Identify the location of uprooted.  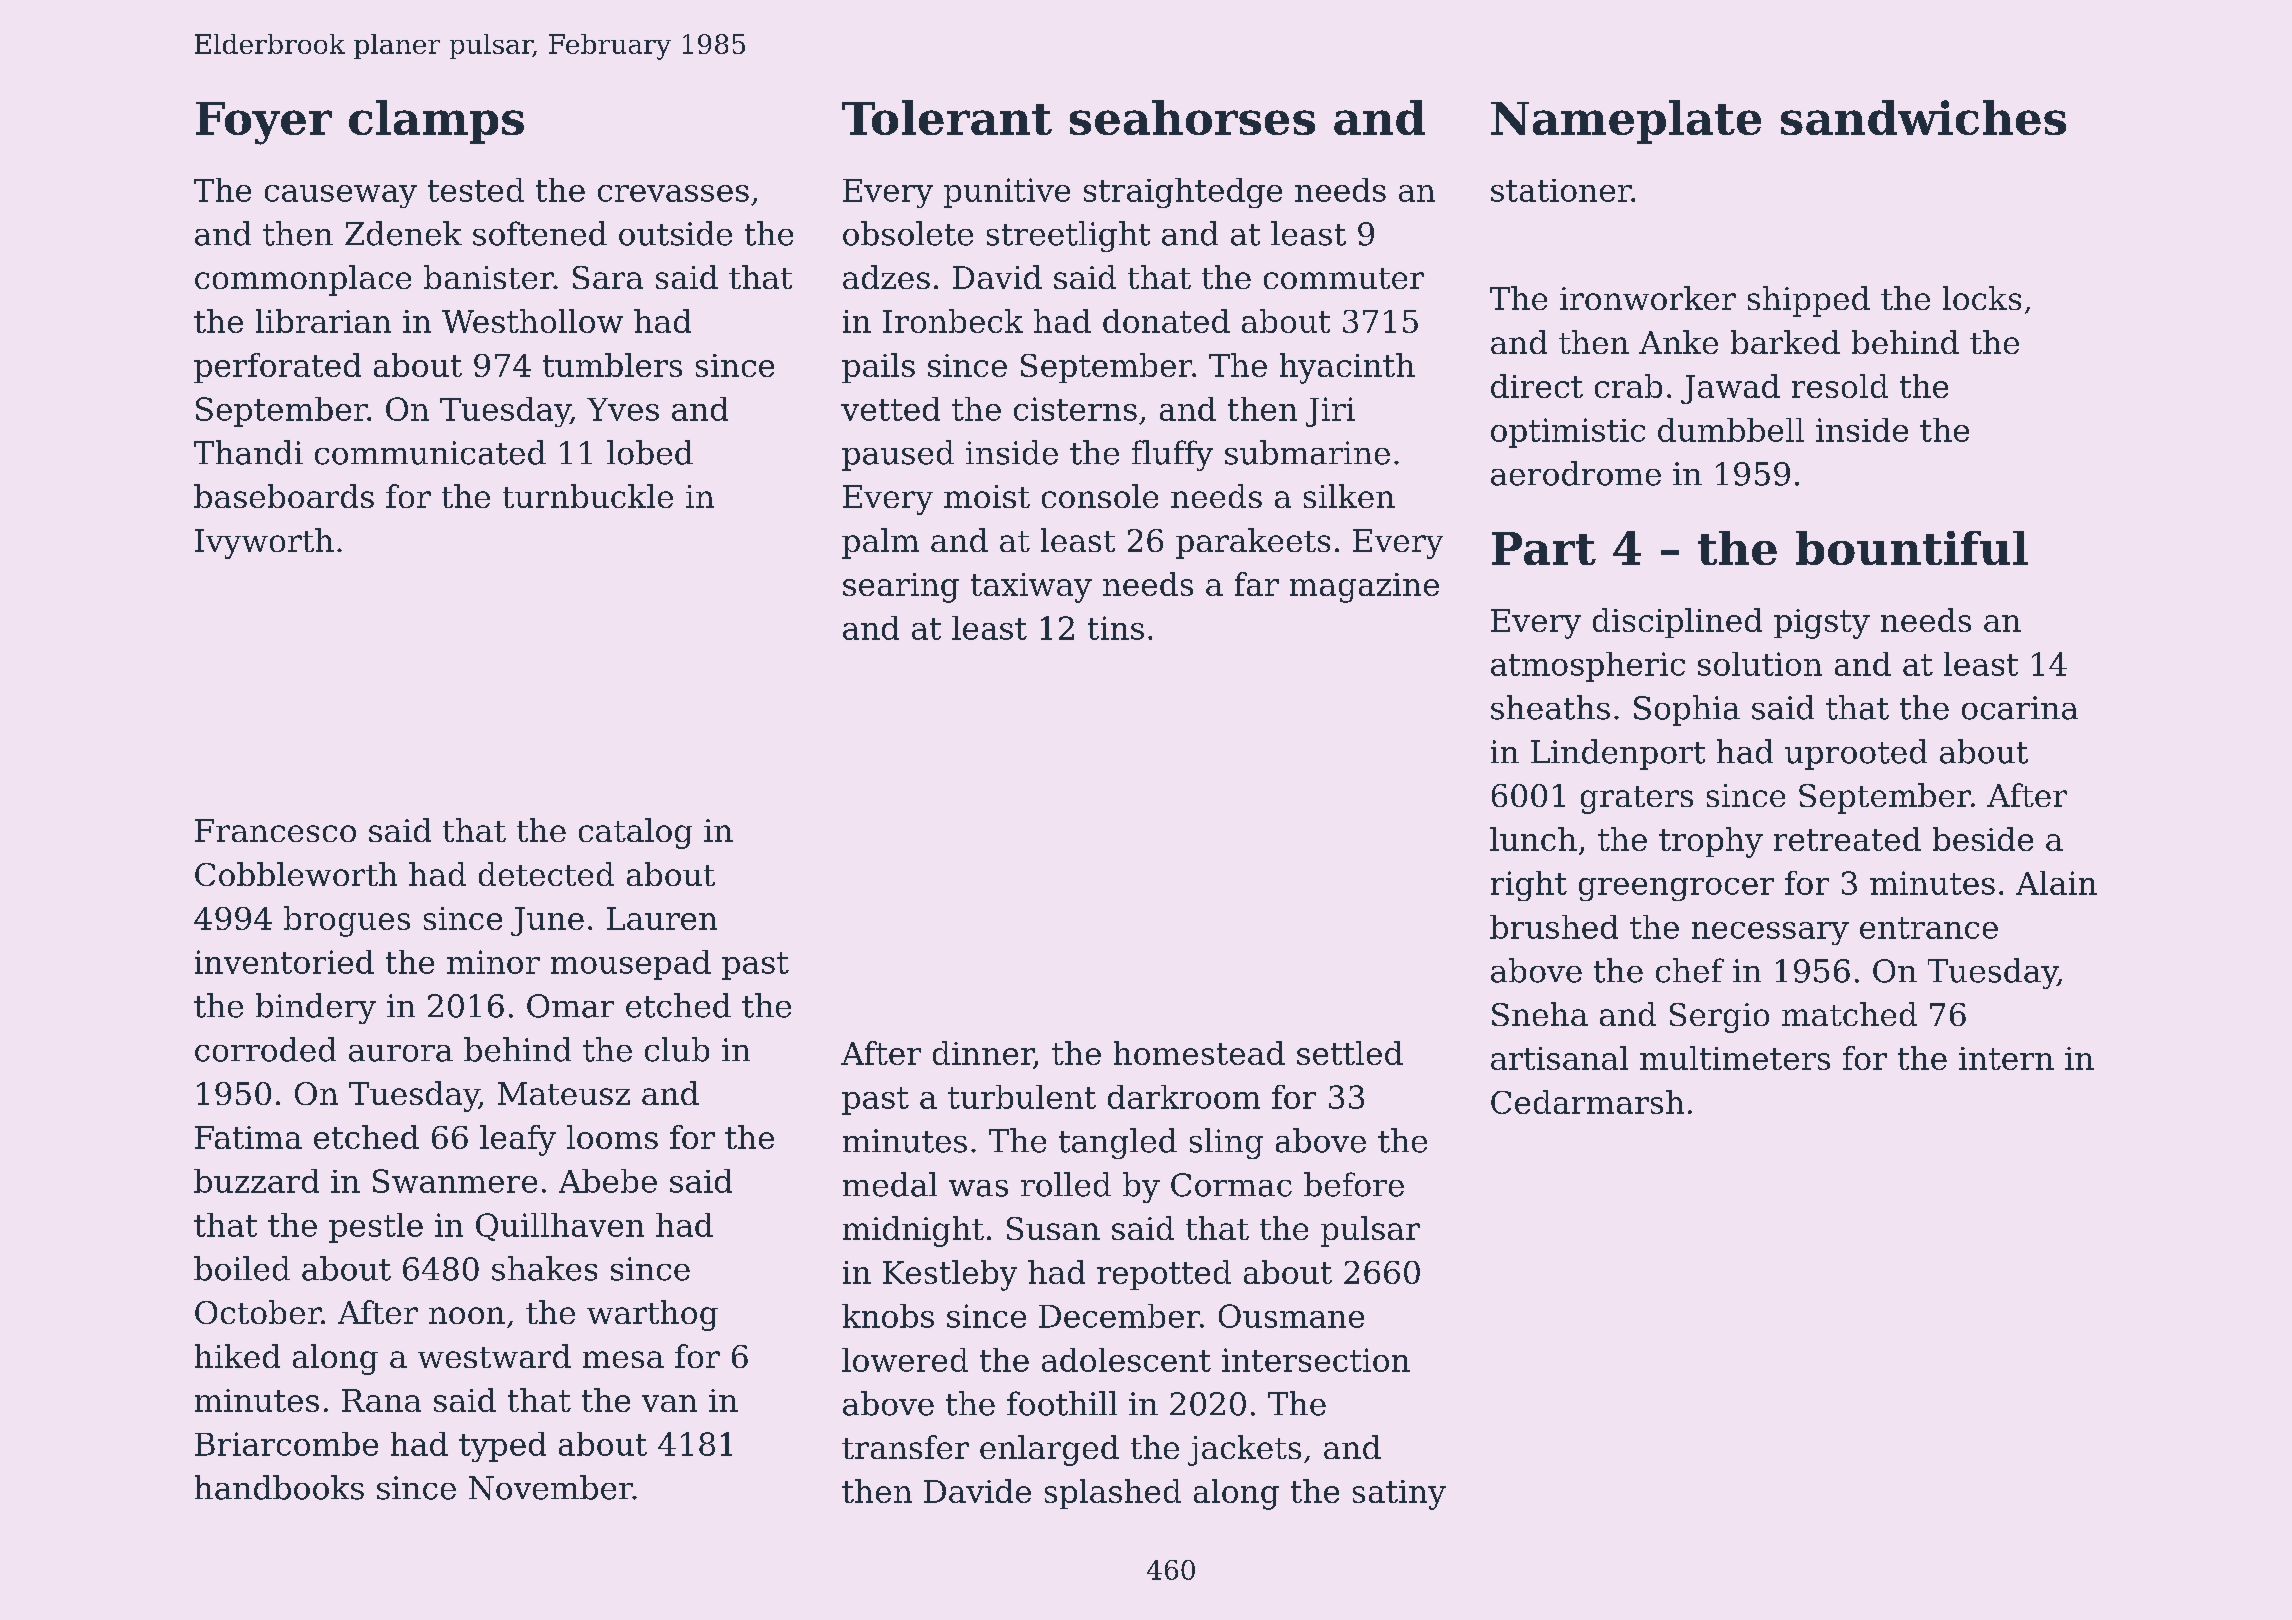
(1856, 754).
